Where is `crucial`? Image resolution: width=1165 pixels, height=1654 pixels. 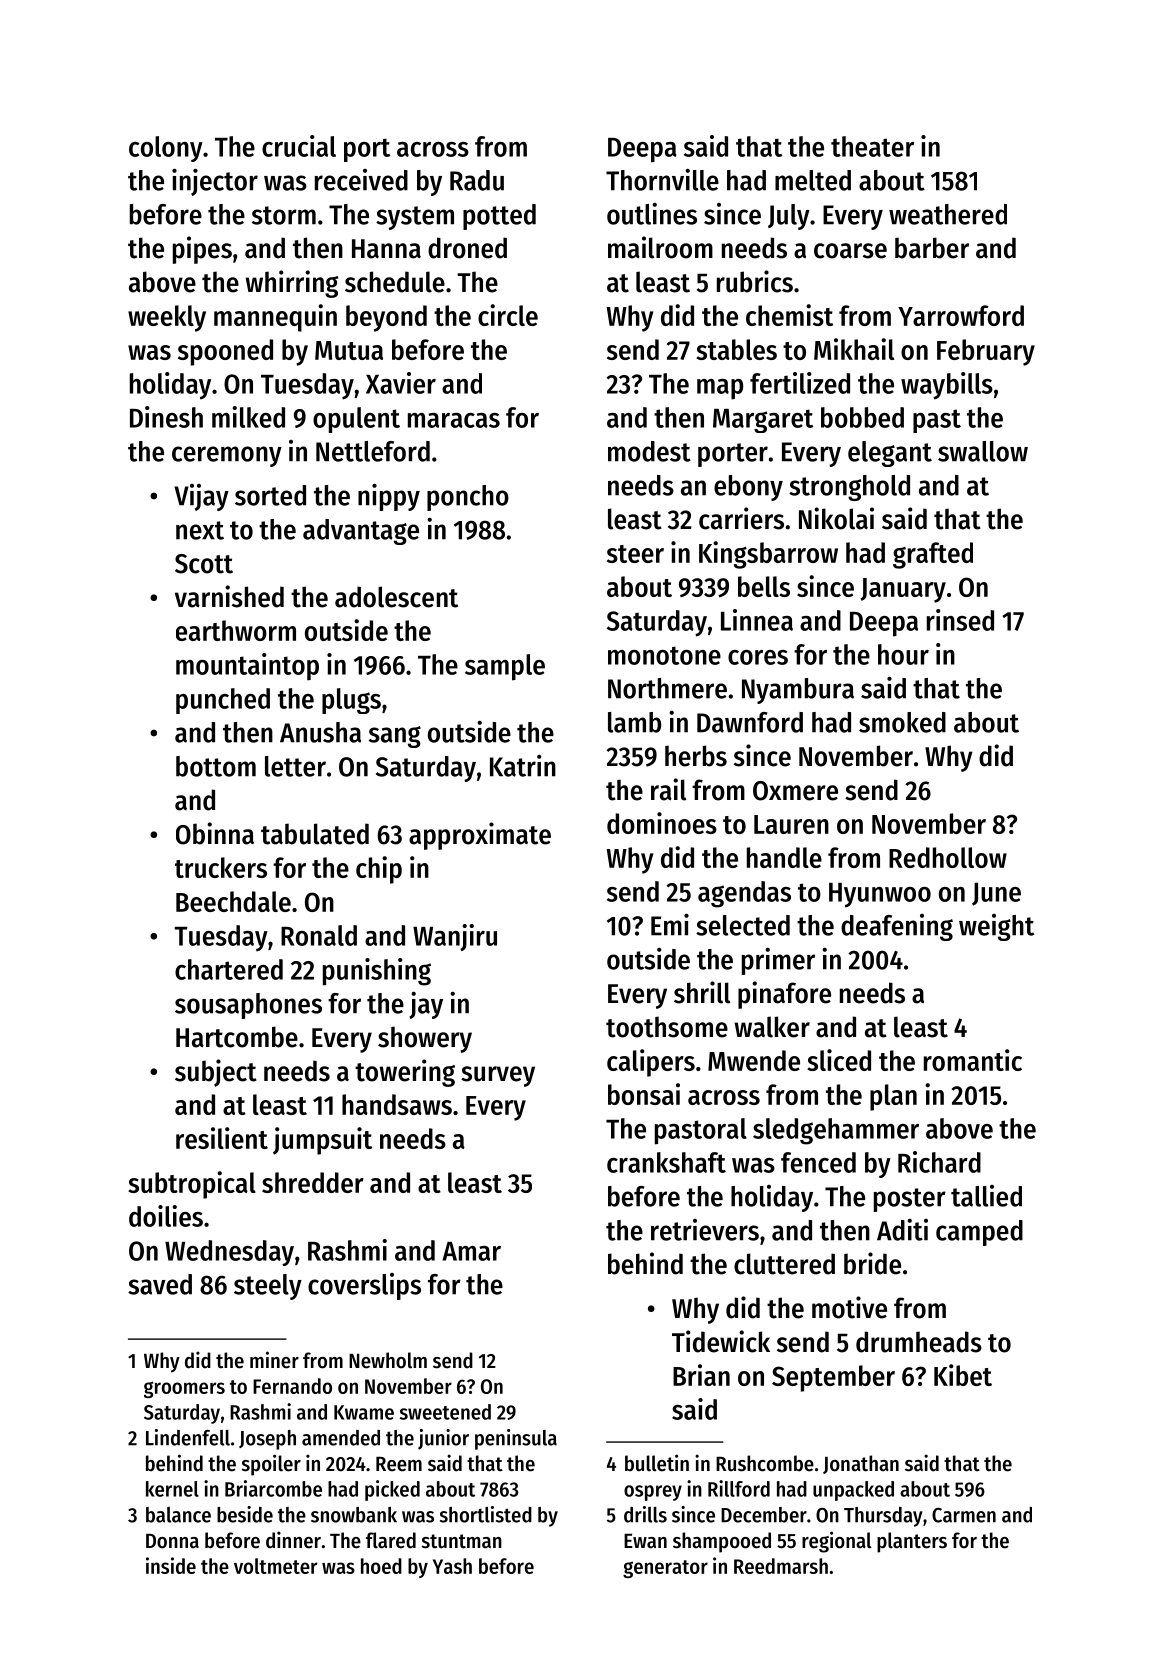
crucial is located at coordinates (299, 146).
